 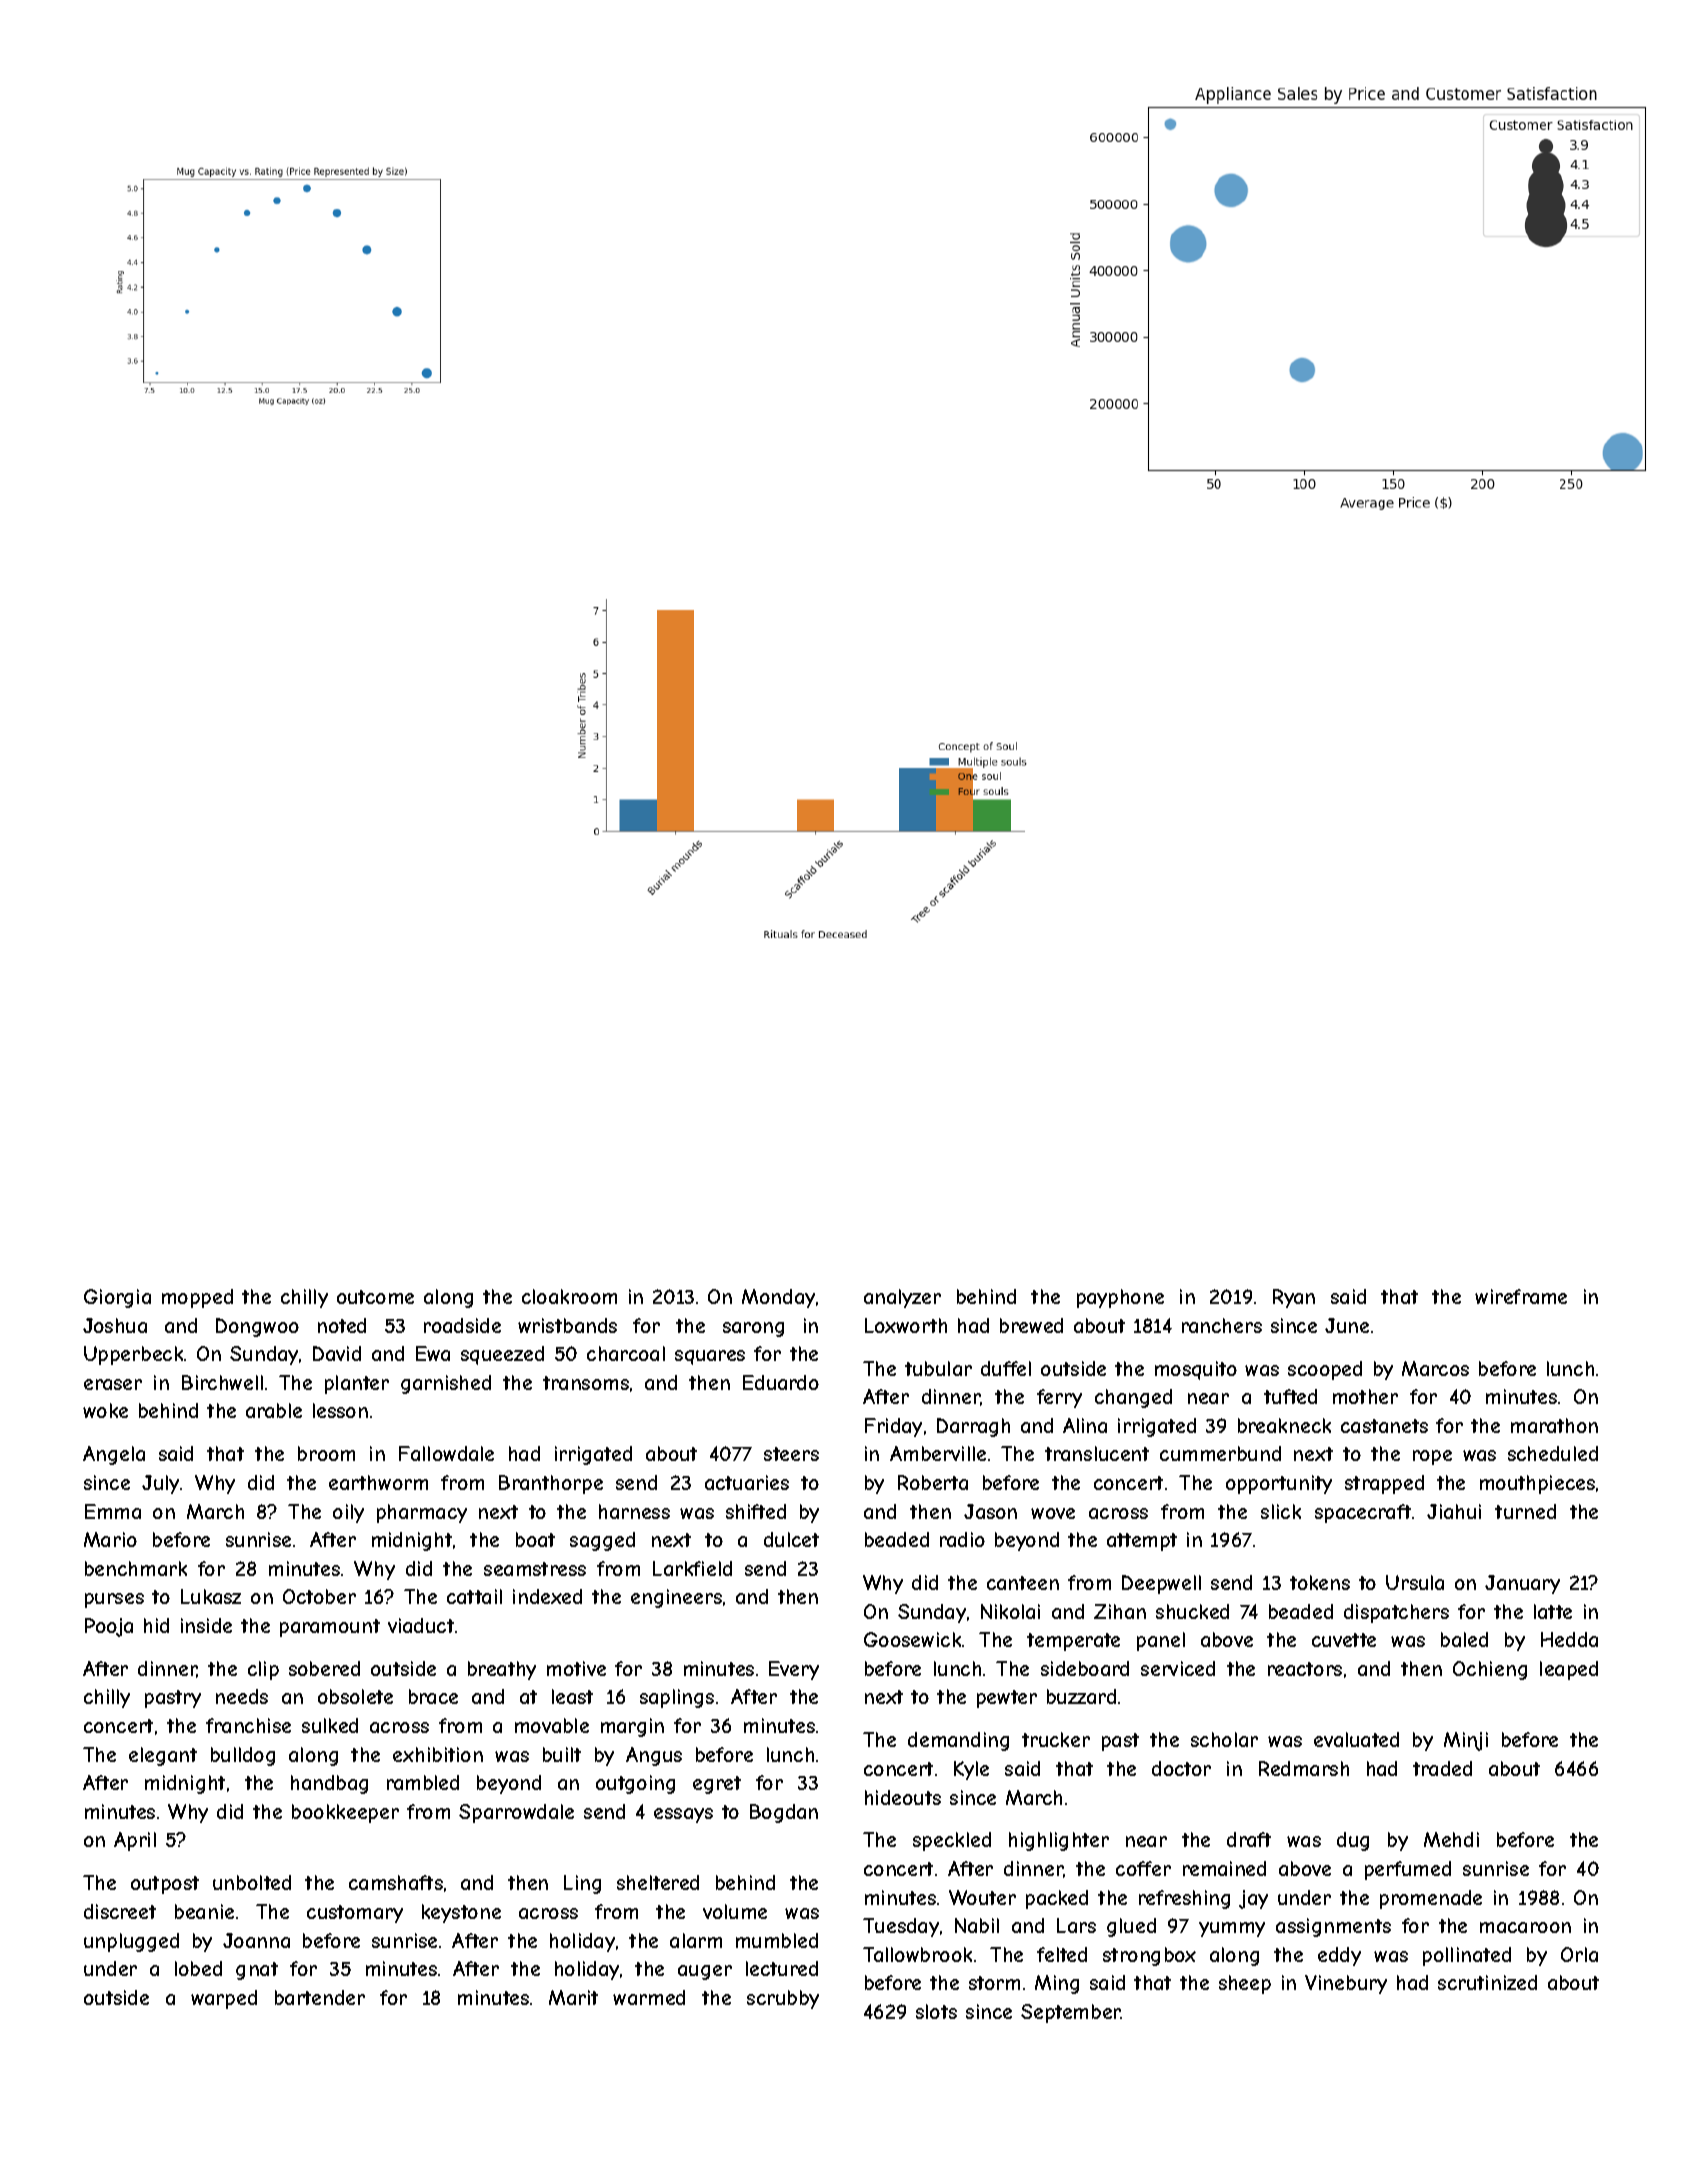 What do you see at coordinates (1304, 1768) in the screenshot?
I see `Redmarsh` at bounding box center [1304, 1768].
